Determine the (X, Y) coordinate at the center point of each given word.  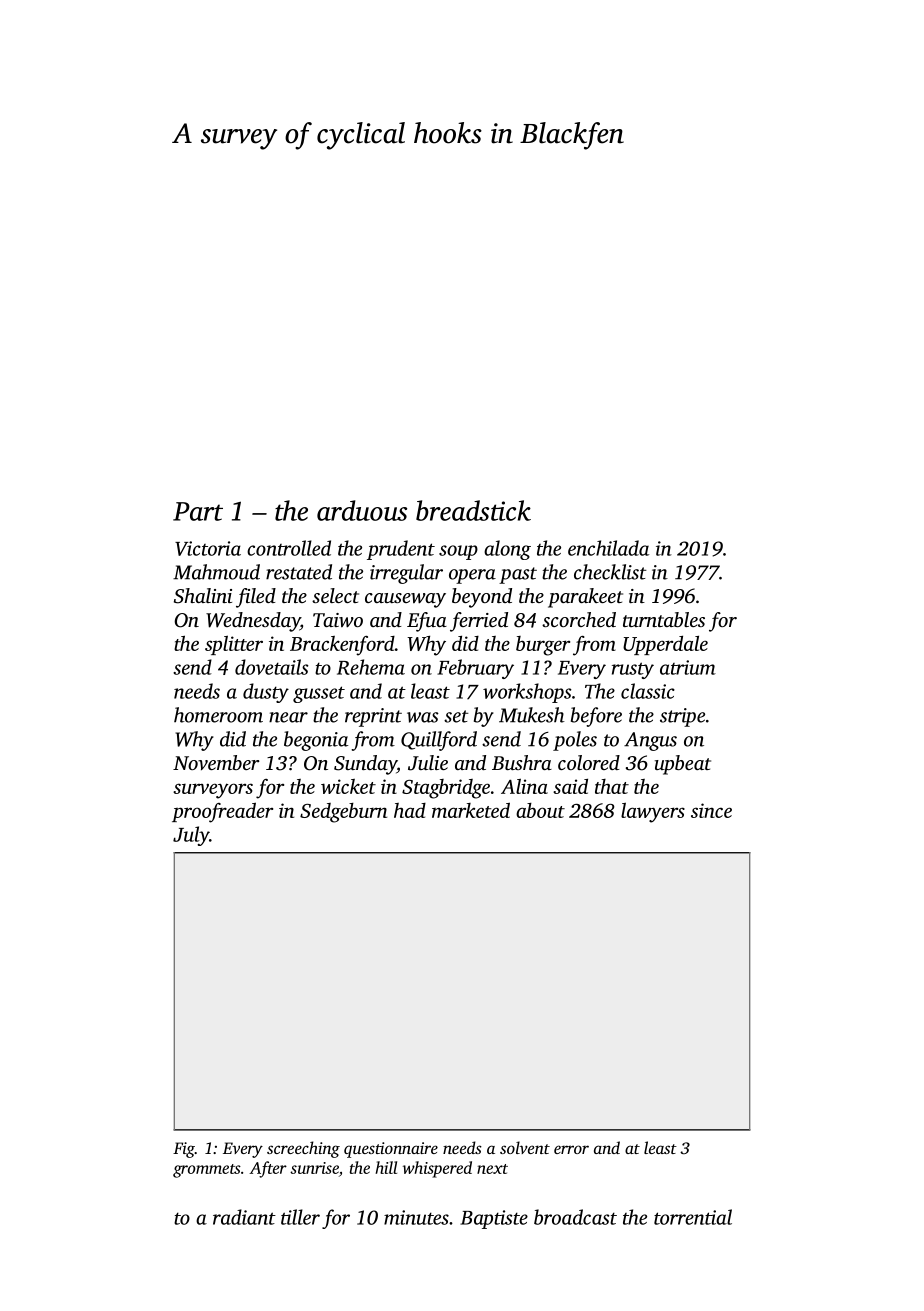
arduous (362, 510)
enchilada (608, 548)
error (571, 1149)
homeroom (218, 715)
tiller (300, 1217)
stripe (682, 717)
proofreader (222, 812)
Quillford (439, 741)
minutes (416, 1217)
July (191, 836)
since (711, 810)
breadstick (473, 510)
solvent (525, 1147)
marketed (471, 810)
